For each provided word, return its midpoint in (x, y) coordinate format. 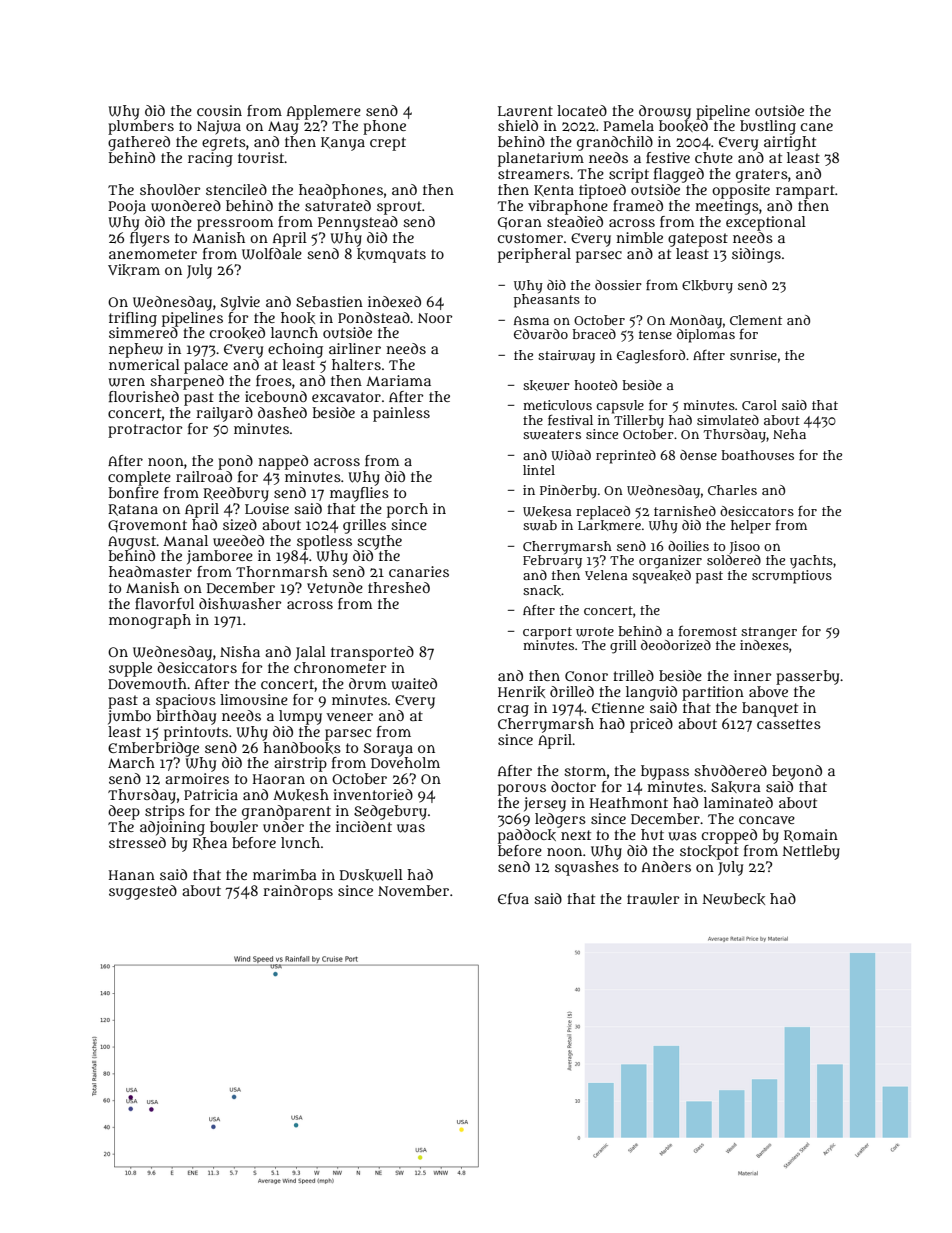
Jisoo (744, 547)
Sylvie (240, 303)
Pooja (127, 207)
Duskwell (371, 875)
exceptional (766, 223)
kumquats (391, 255)
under (283, 826)
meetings (727, 207)
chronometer (340, 667)
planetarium (541, 159)
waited (414, 684)
